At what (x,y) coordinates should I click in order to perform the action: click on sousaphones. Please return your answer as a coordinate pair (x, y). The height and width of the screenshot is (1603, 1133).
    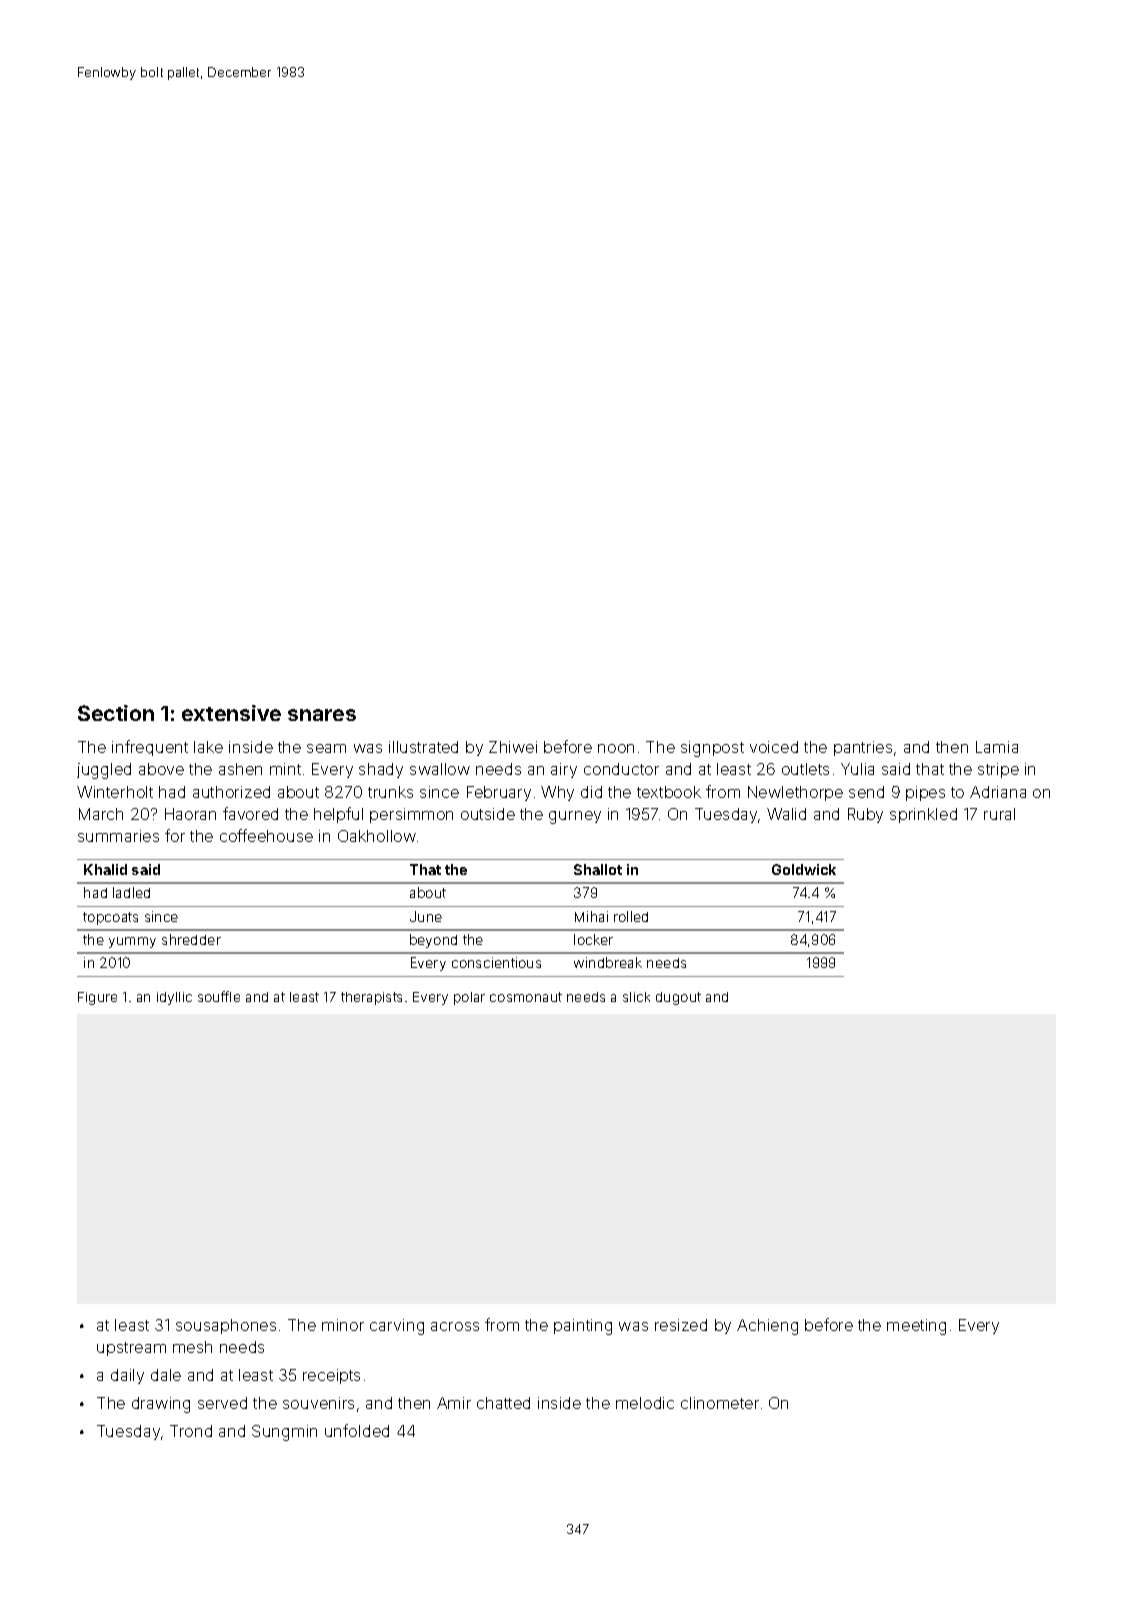
    Looking at the image, I should click on (226, 1326).
